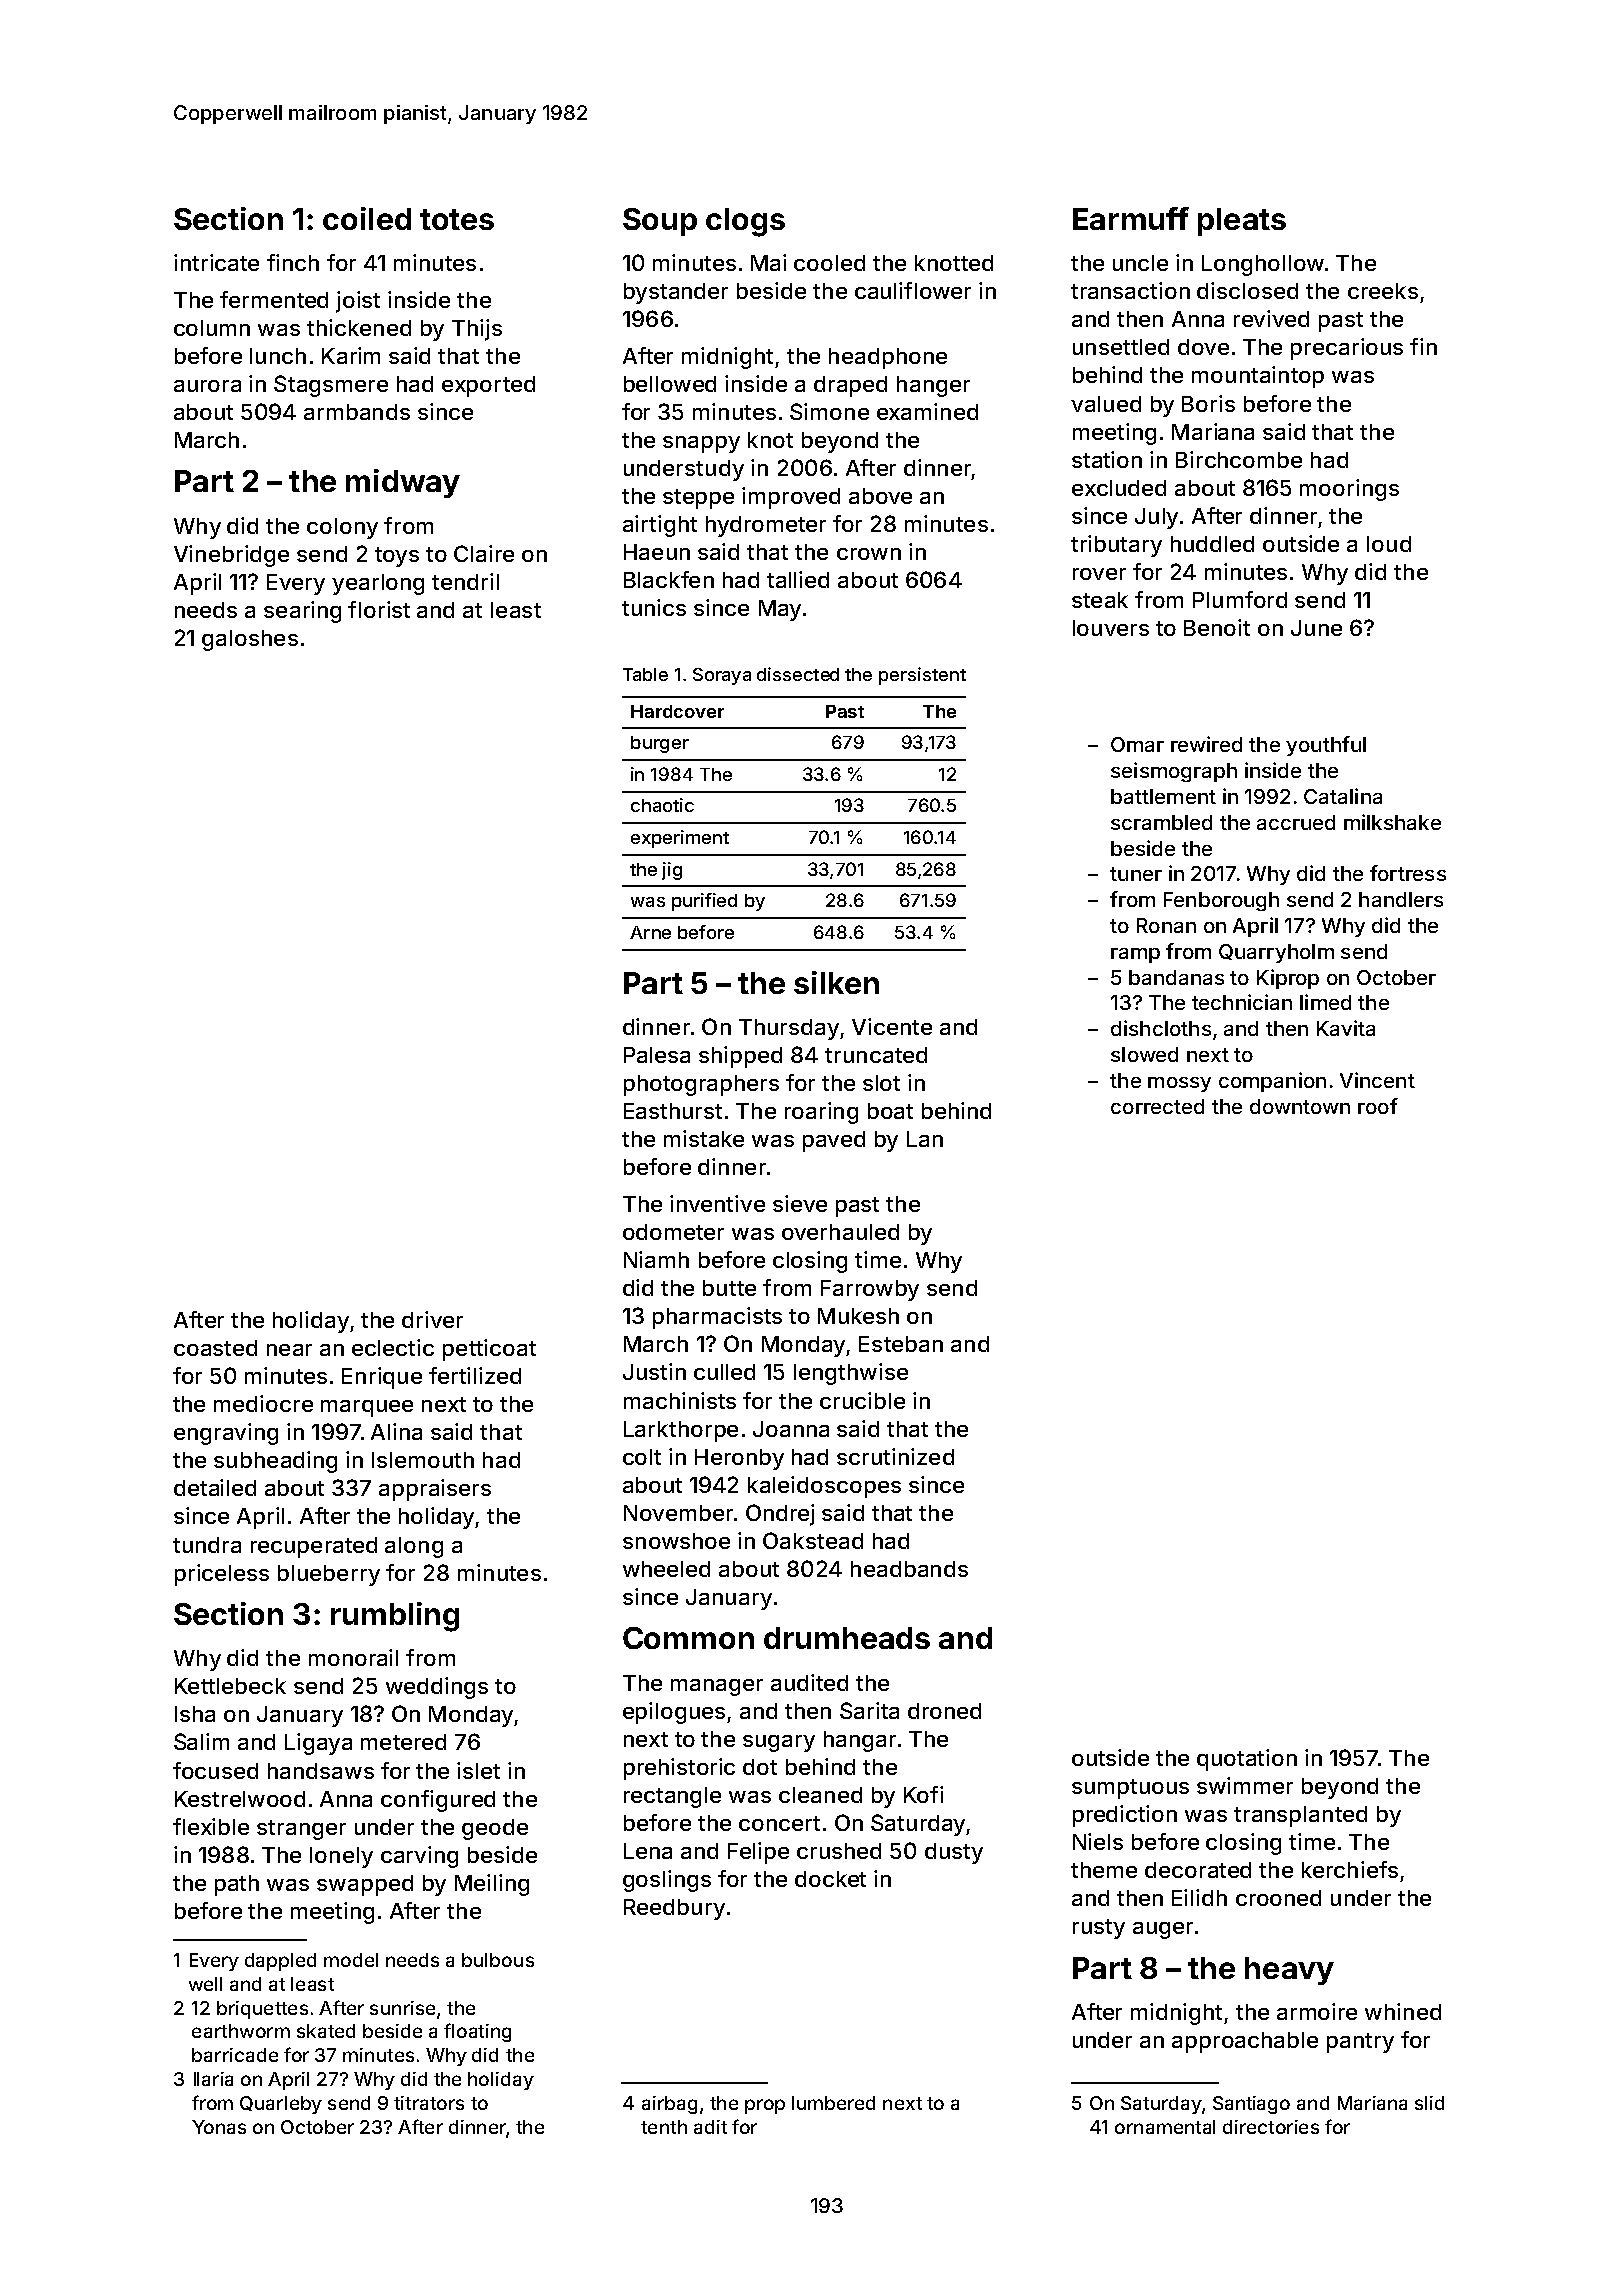  Describe the element at coordinates (1221, 901) in the screenshot. I see `Fenborough` at that location.
